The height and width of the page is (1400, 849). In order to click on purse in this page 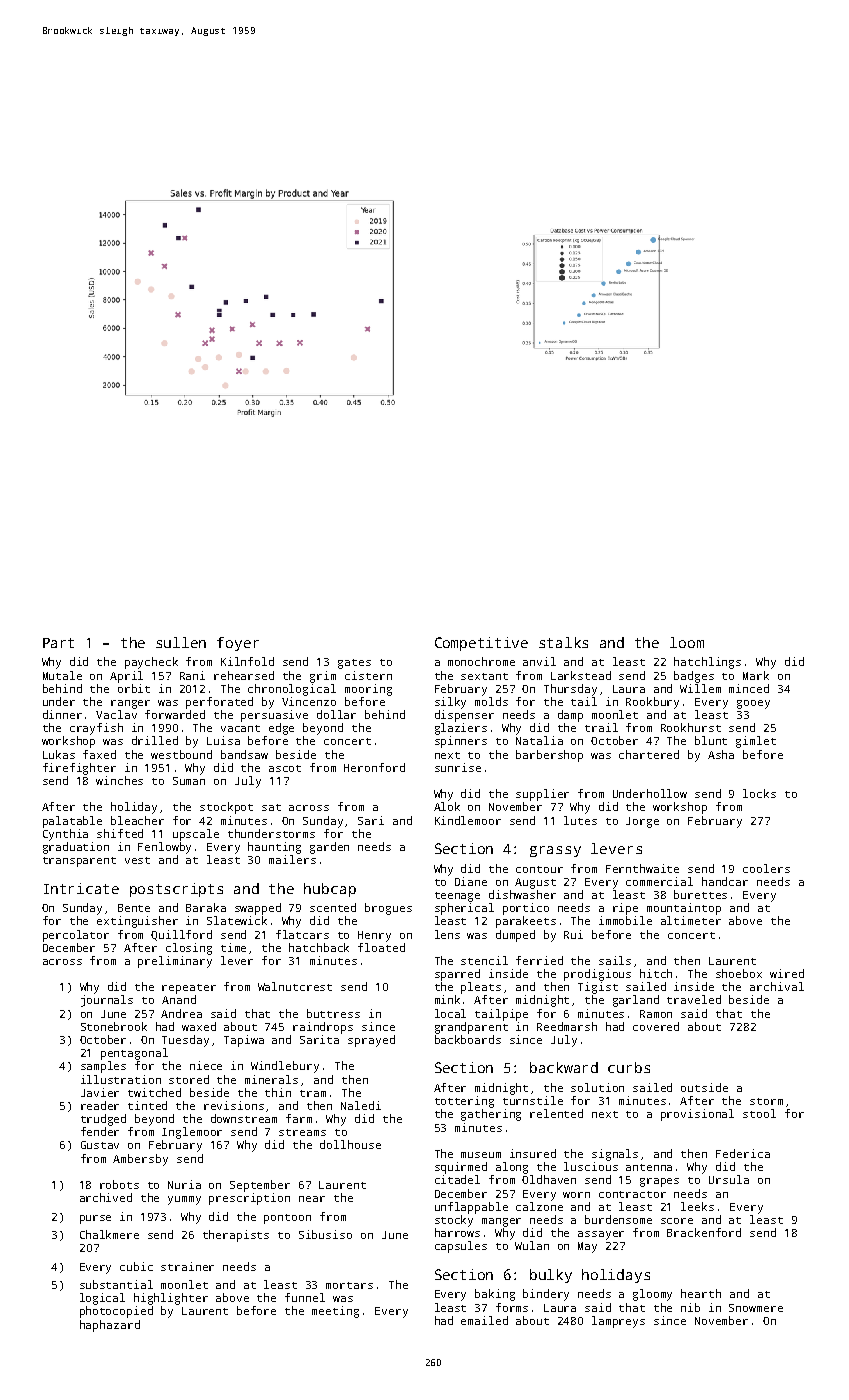, I will do `click(95, 1219)`.
